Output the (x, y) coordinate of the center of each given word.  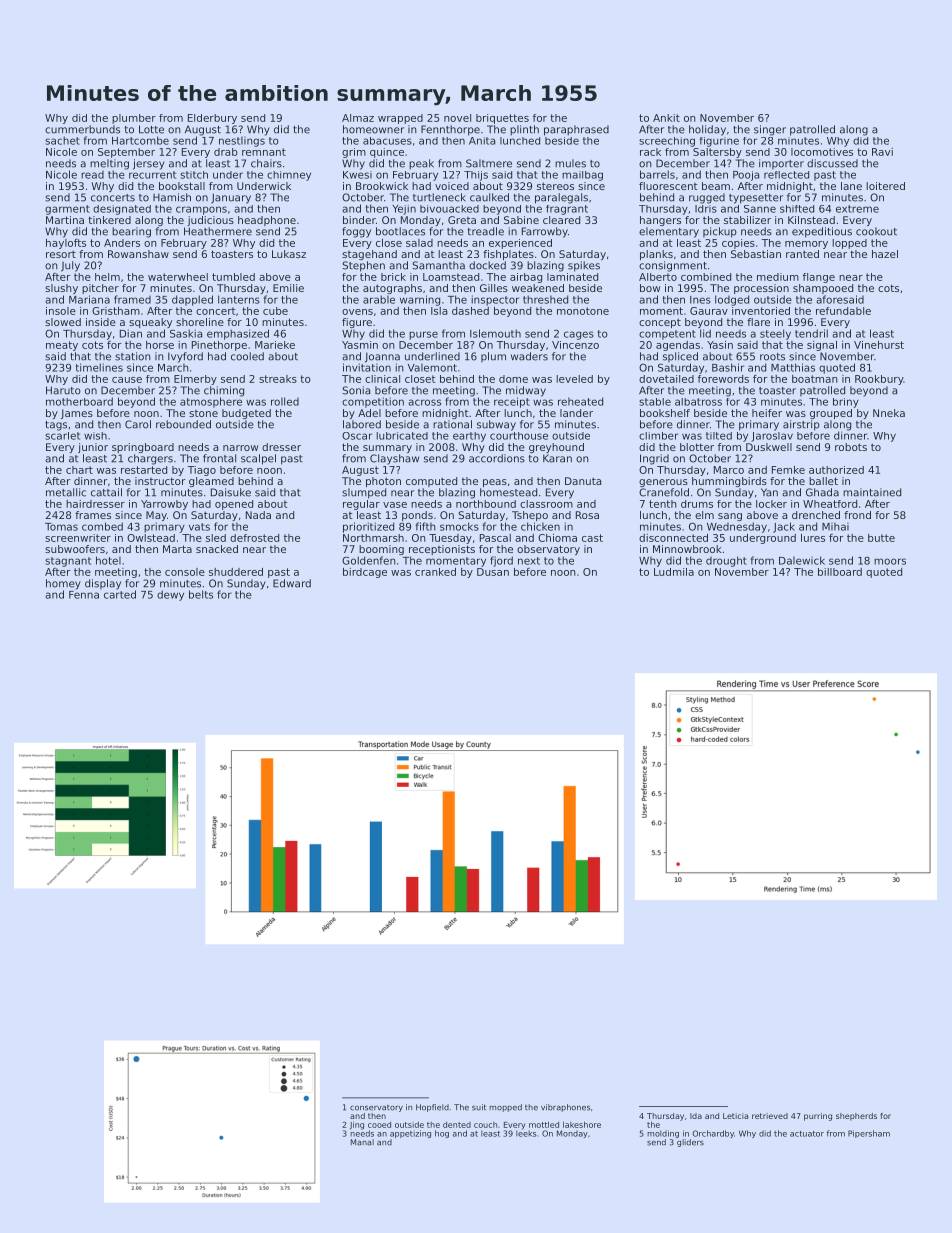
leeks (526, 1133)
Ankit (666, 118)
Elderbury (212, 119)
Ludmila (674, 572)
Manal (362, 1142)
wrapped (400, 119)
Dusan (493, 572)
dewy (170, 595)
